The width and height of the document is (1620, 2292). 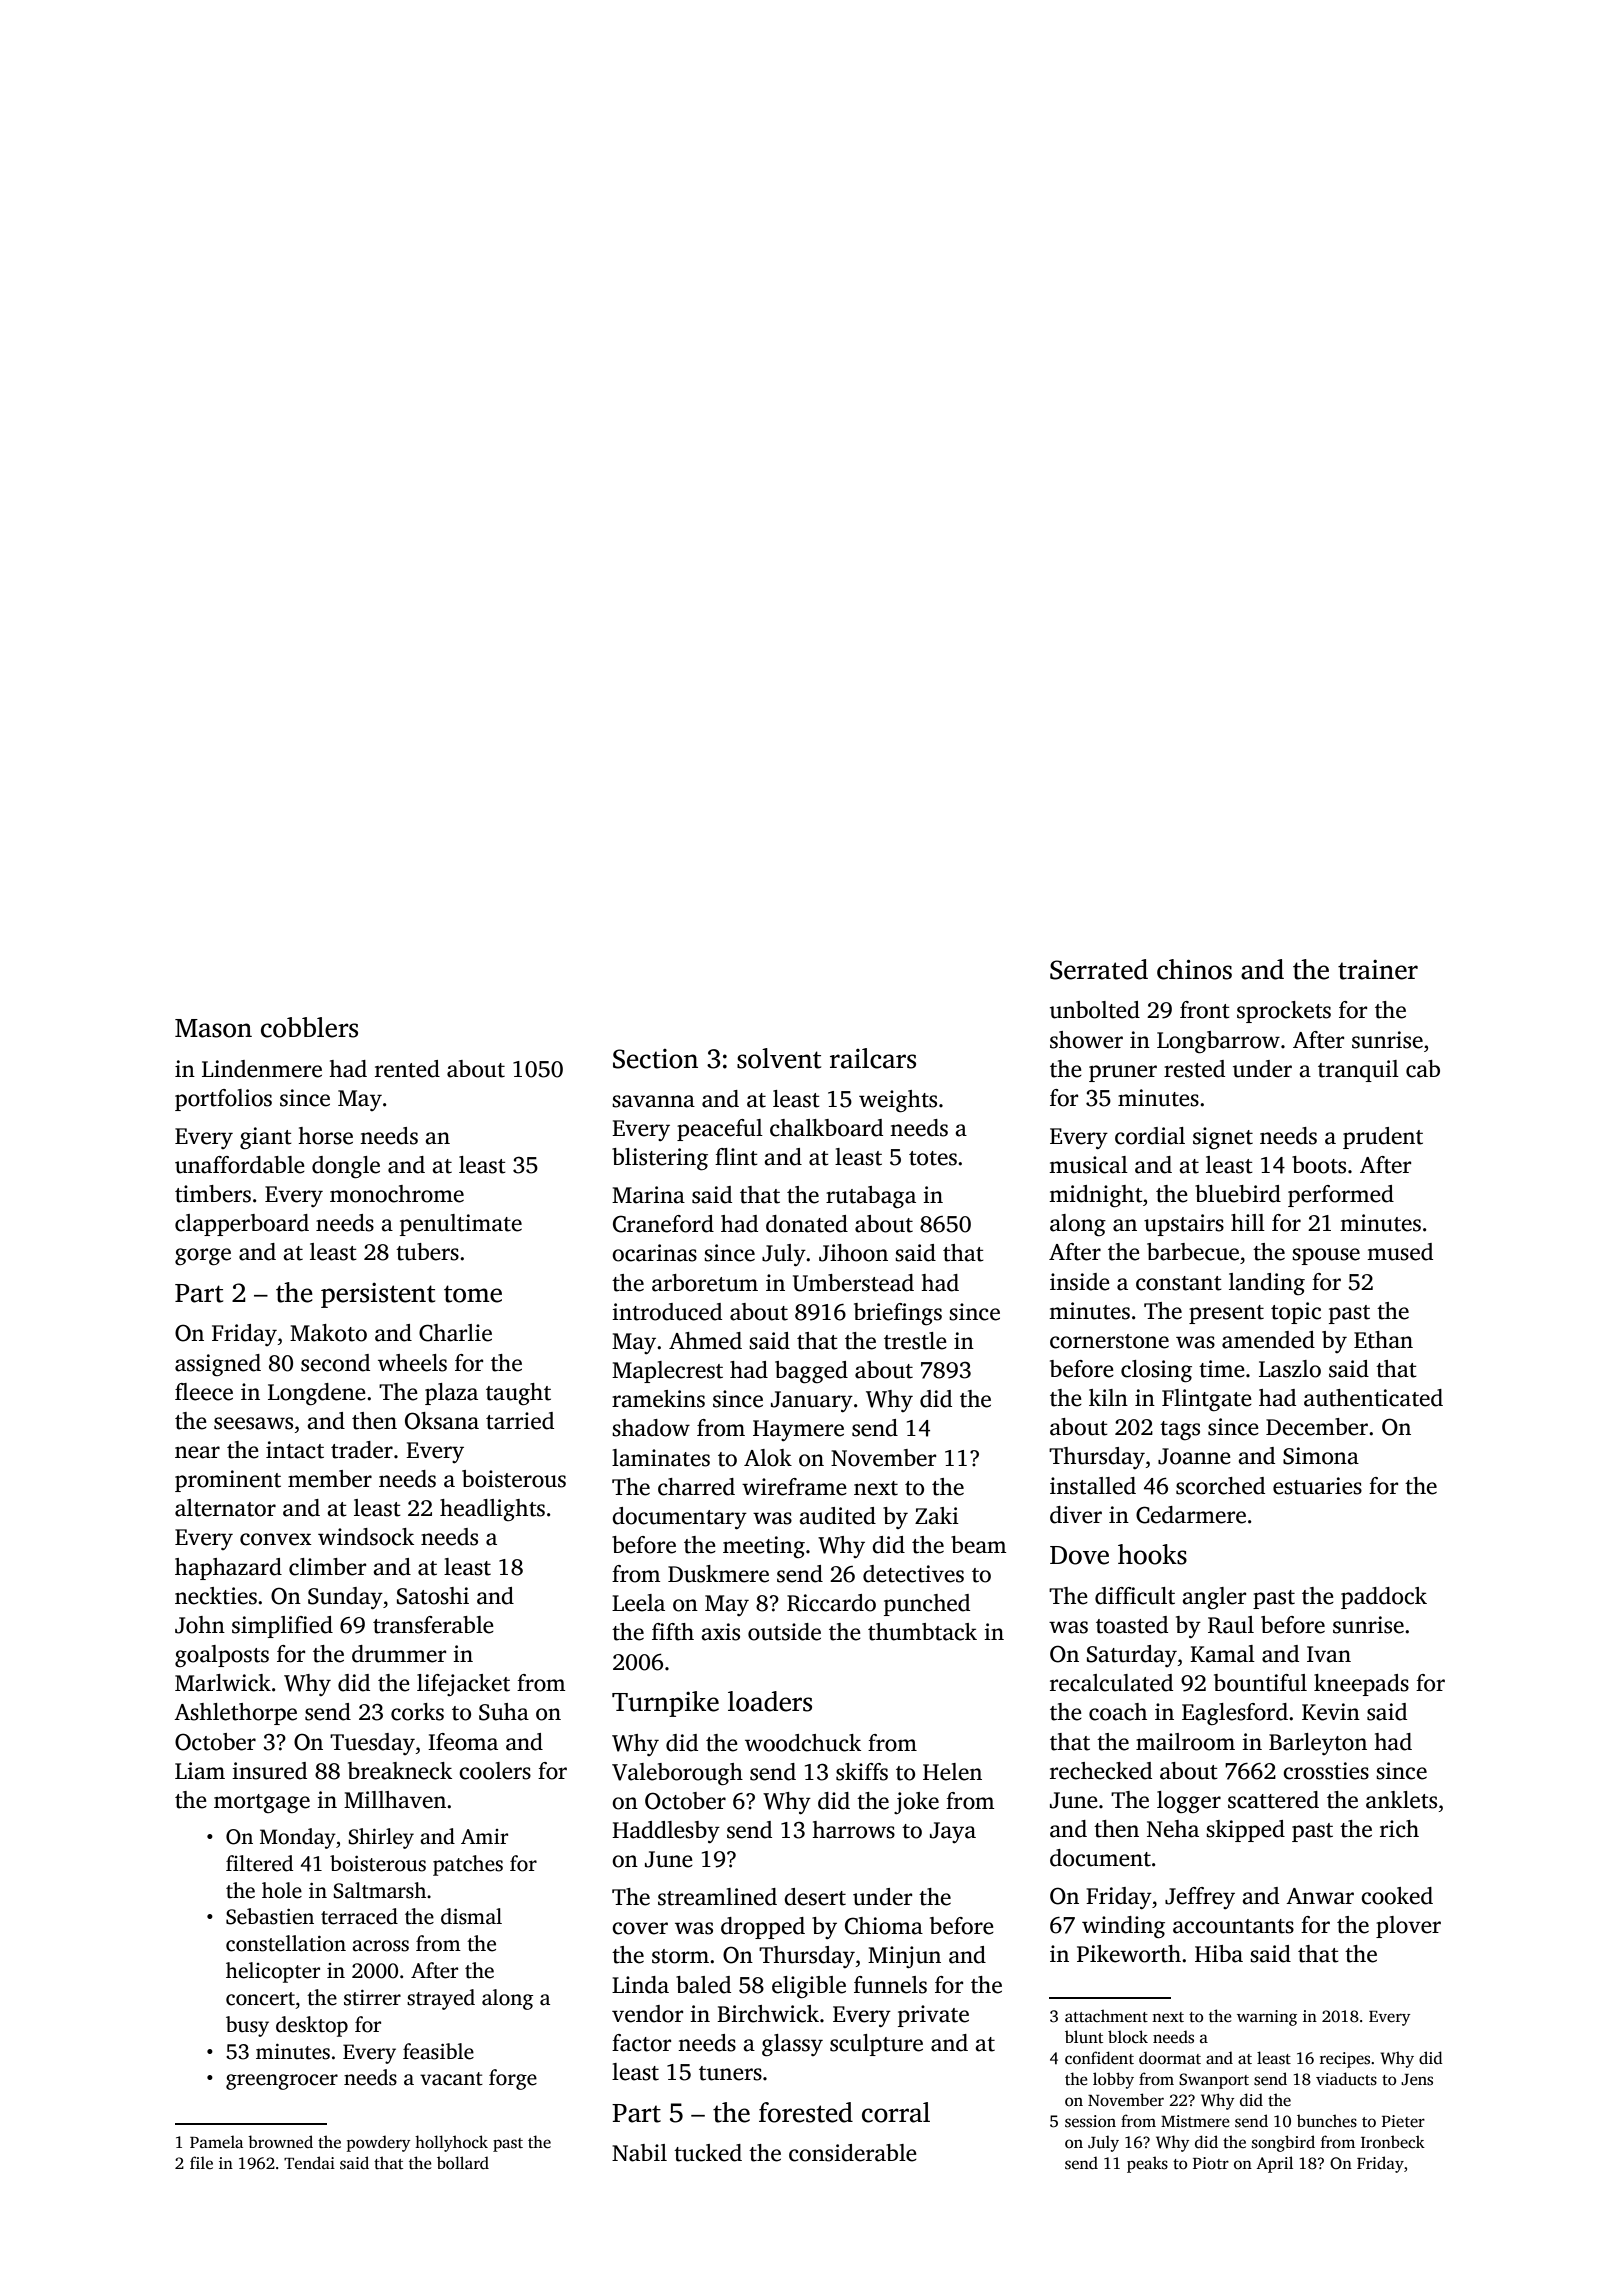 I want to click on cobblers, so click(x=309, y=1027).
